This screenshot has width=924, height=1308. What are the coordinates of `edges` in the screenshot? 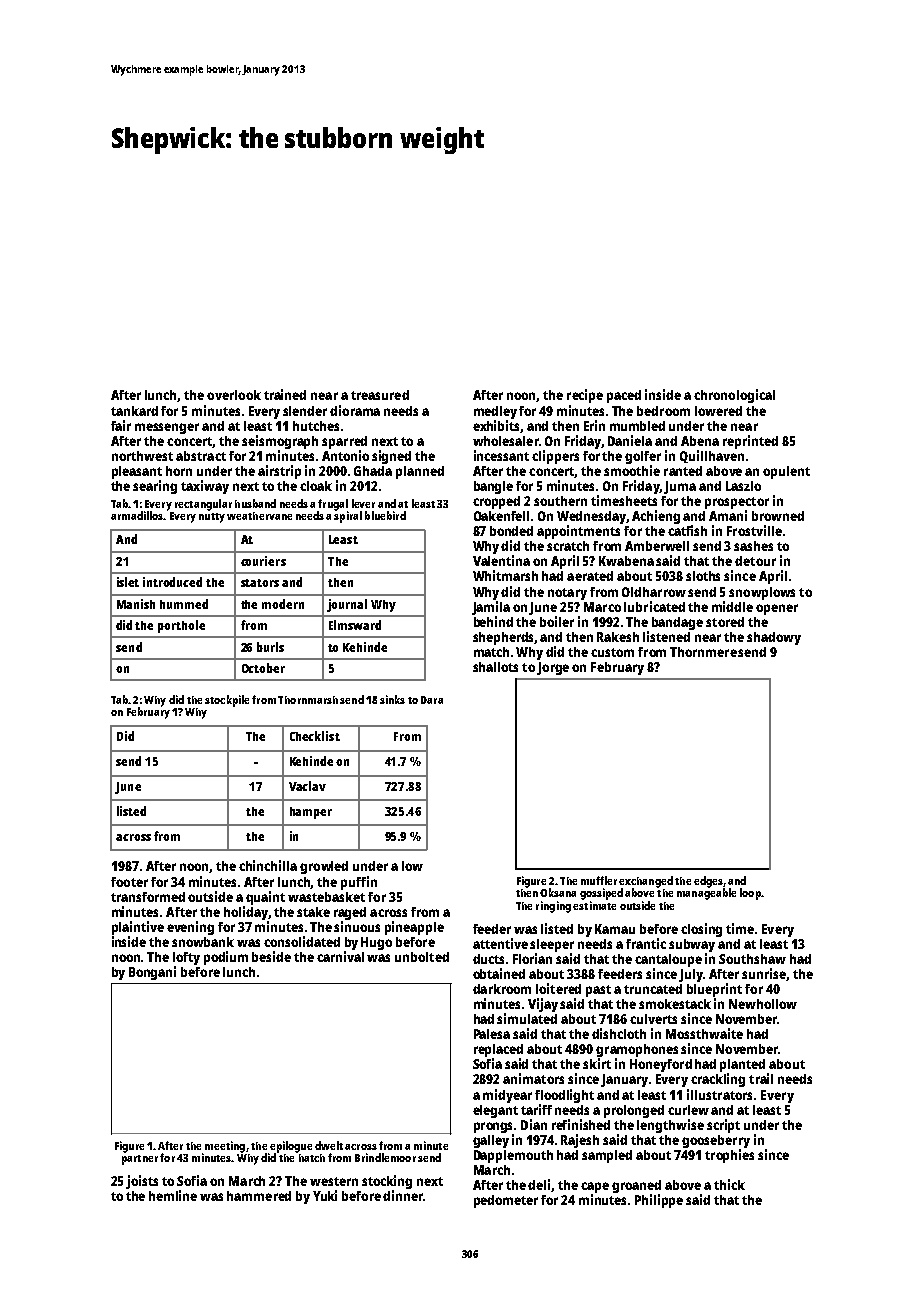 It's located at (708, 882).
